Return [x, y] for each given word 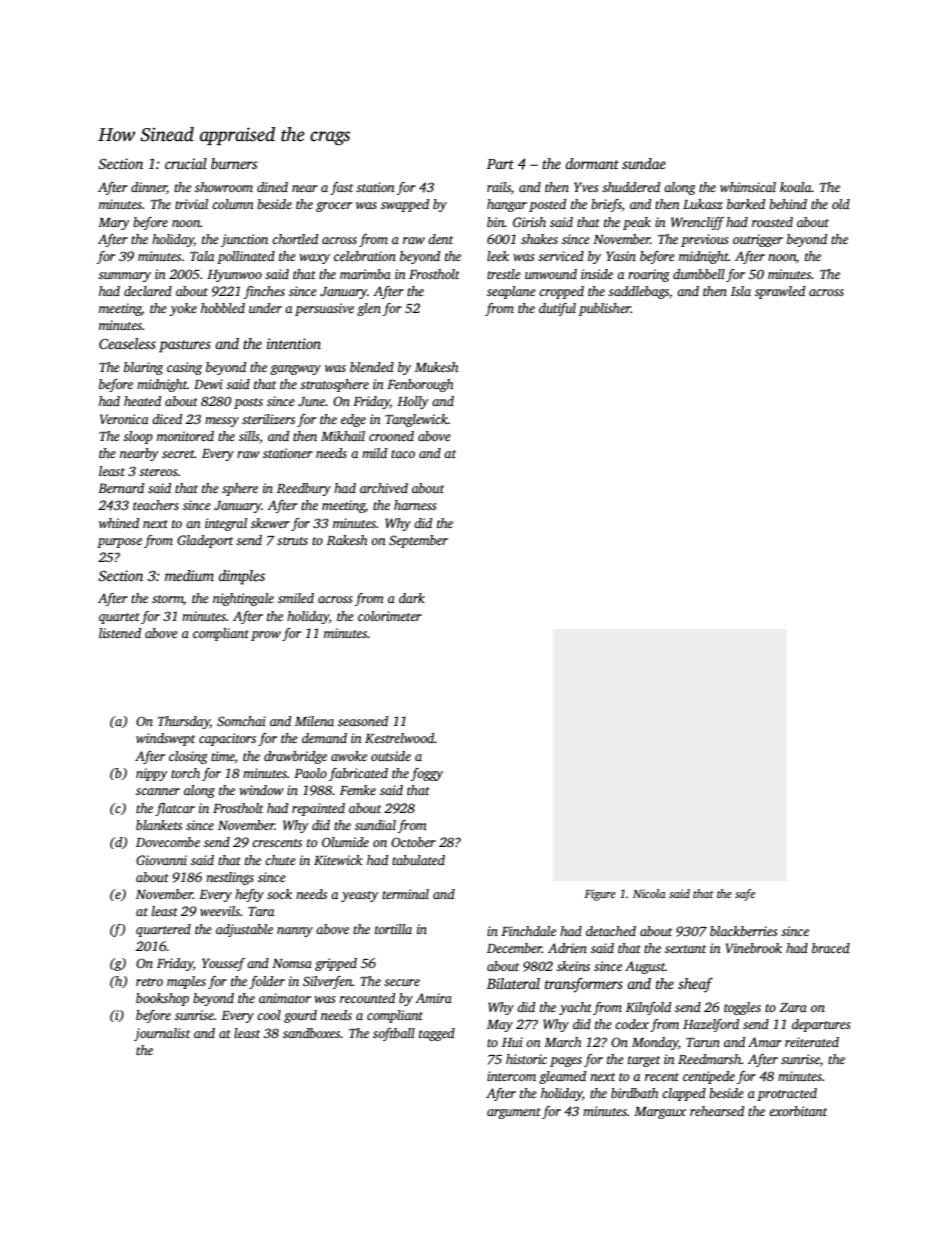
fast [341, 188]
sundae [644, 163]
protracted [787, 1094]
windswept [165, 739]
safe [745, 895]
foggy [427, 774]
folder [267, 982]
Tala [202, 256]
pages [566, 1062]
